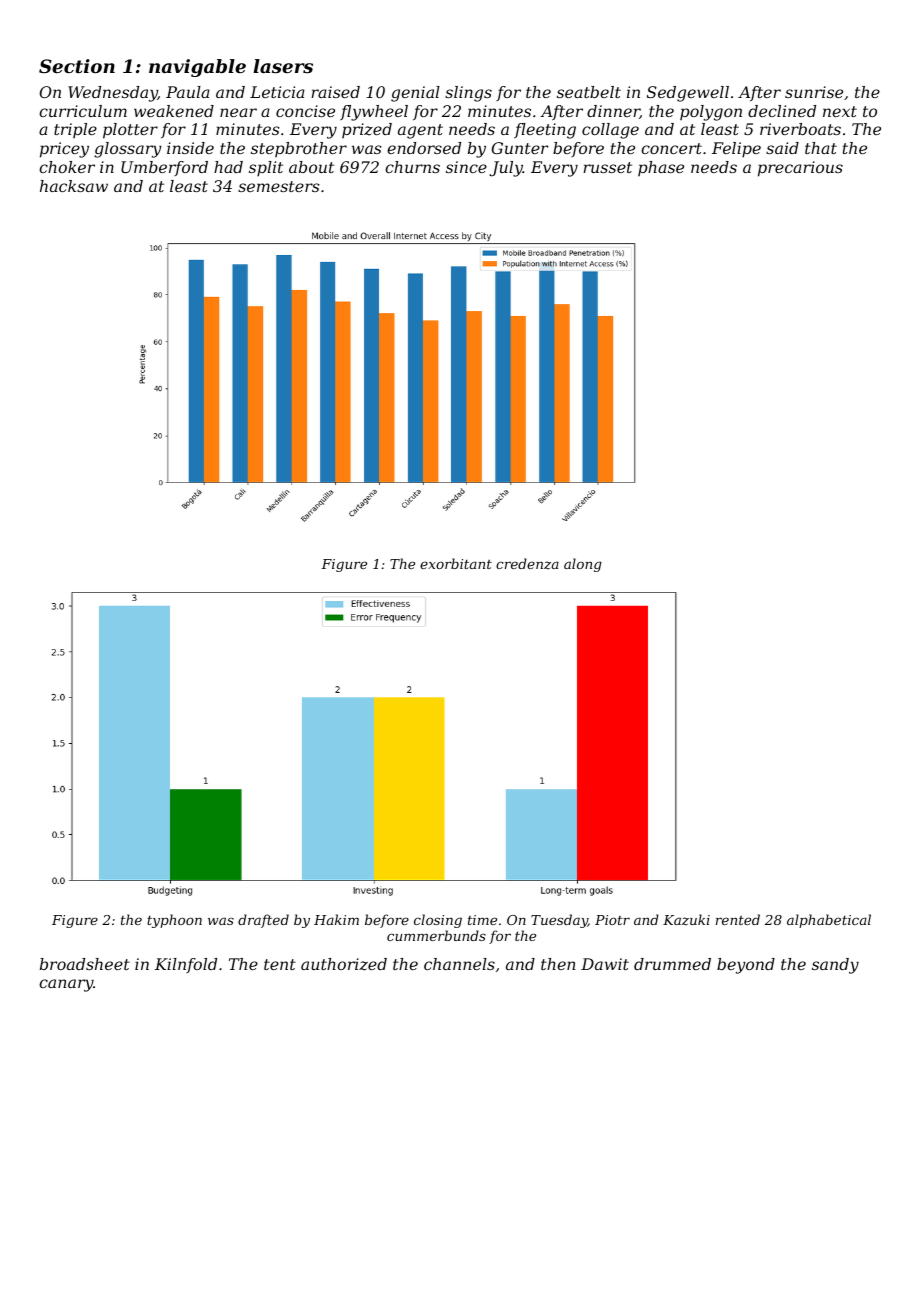 This image has width=924, height=1308. What do you see at coordinates (279, 186) in the image?
I see `semesters` at bounding box center [279, 186].
